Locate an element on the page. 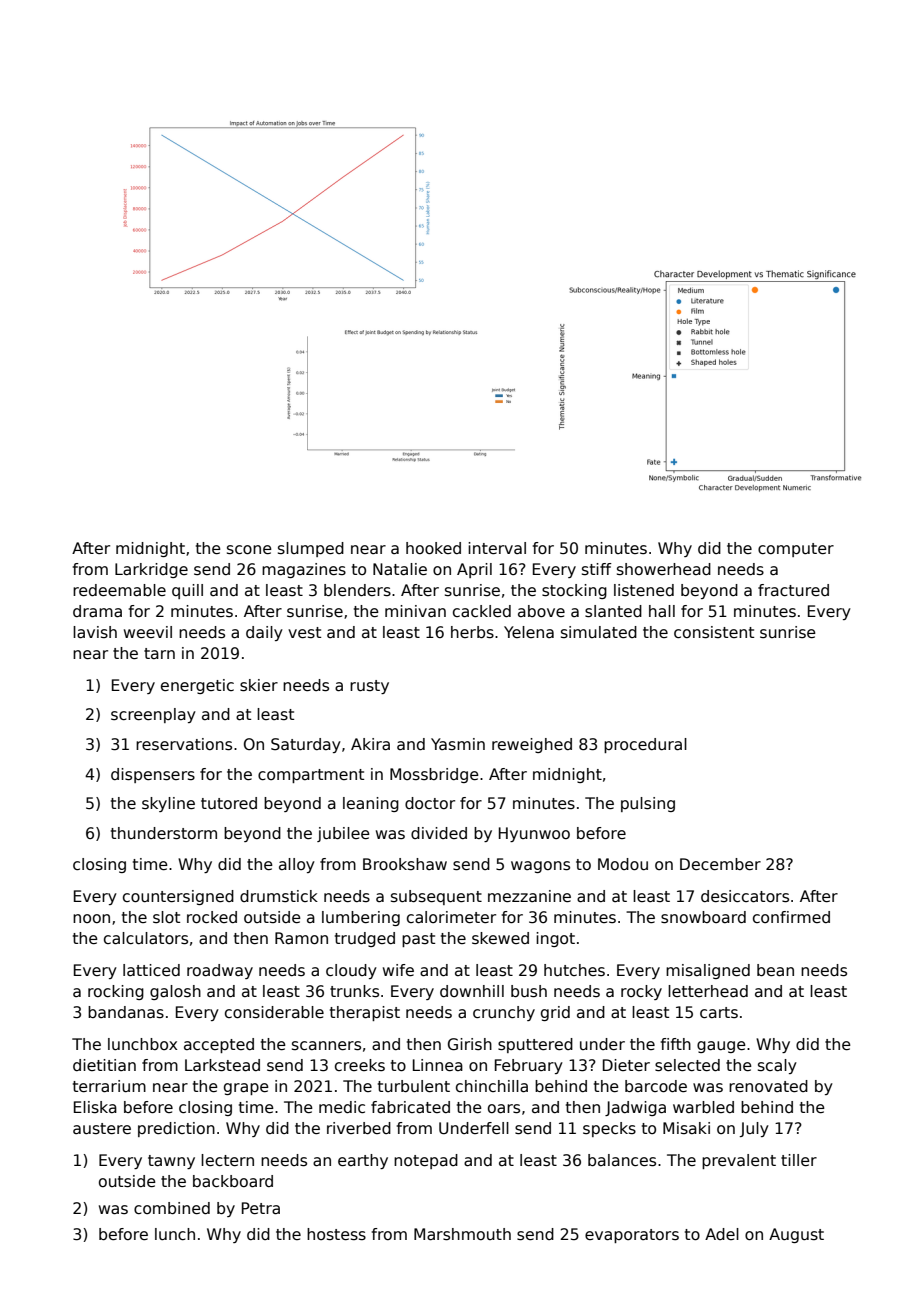 Image resolution: width=924 pixels, height=1314 pixels. combined is located at coordinates (172, 1208).
